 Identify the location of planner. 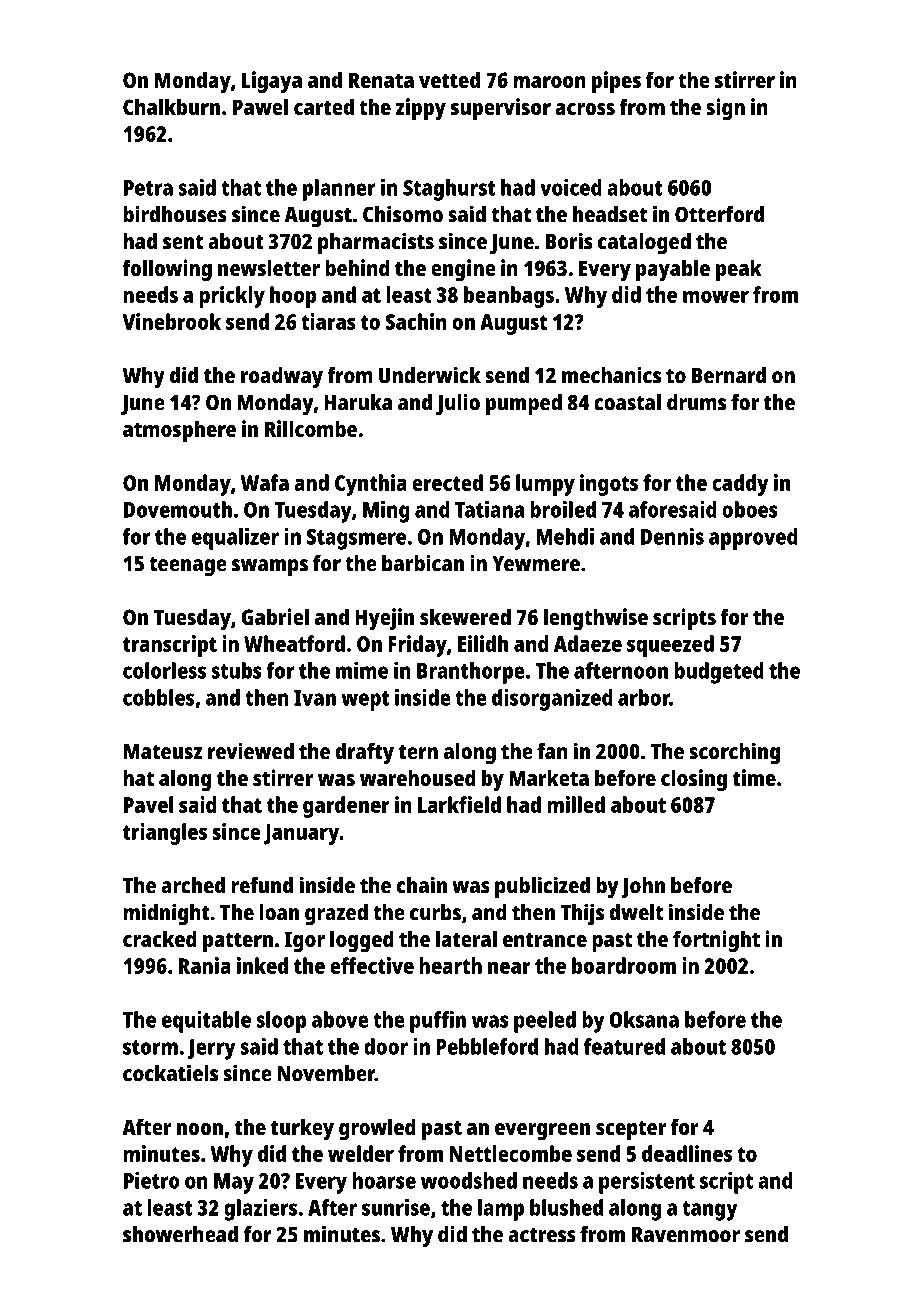
(339, 190).
